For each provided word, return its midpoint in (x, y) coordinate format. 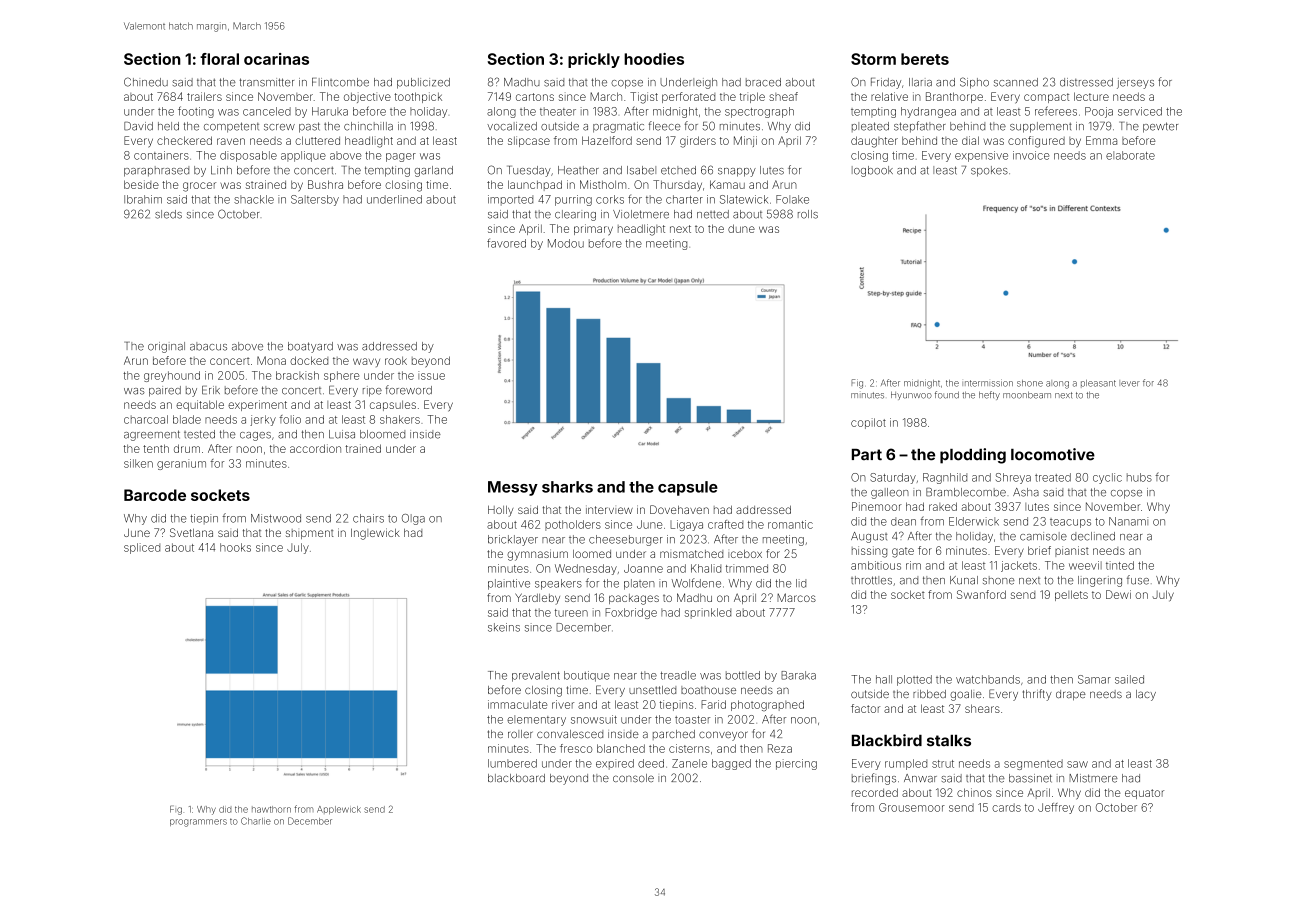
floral (219, 59)
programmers (198, 823)
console (633, 778)
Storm (873, 59)
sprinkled (708, 613)
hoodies (654, 59)
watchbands (988, 679)
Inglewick (375, 534)
